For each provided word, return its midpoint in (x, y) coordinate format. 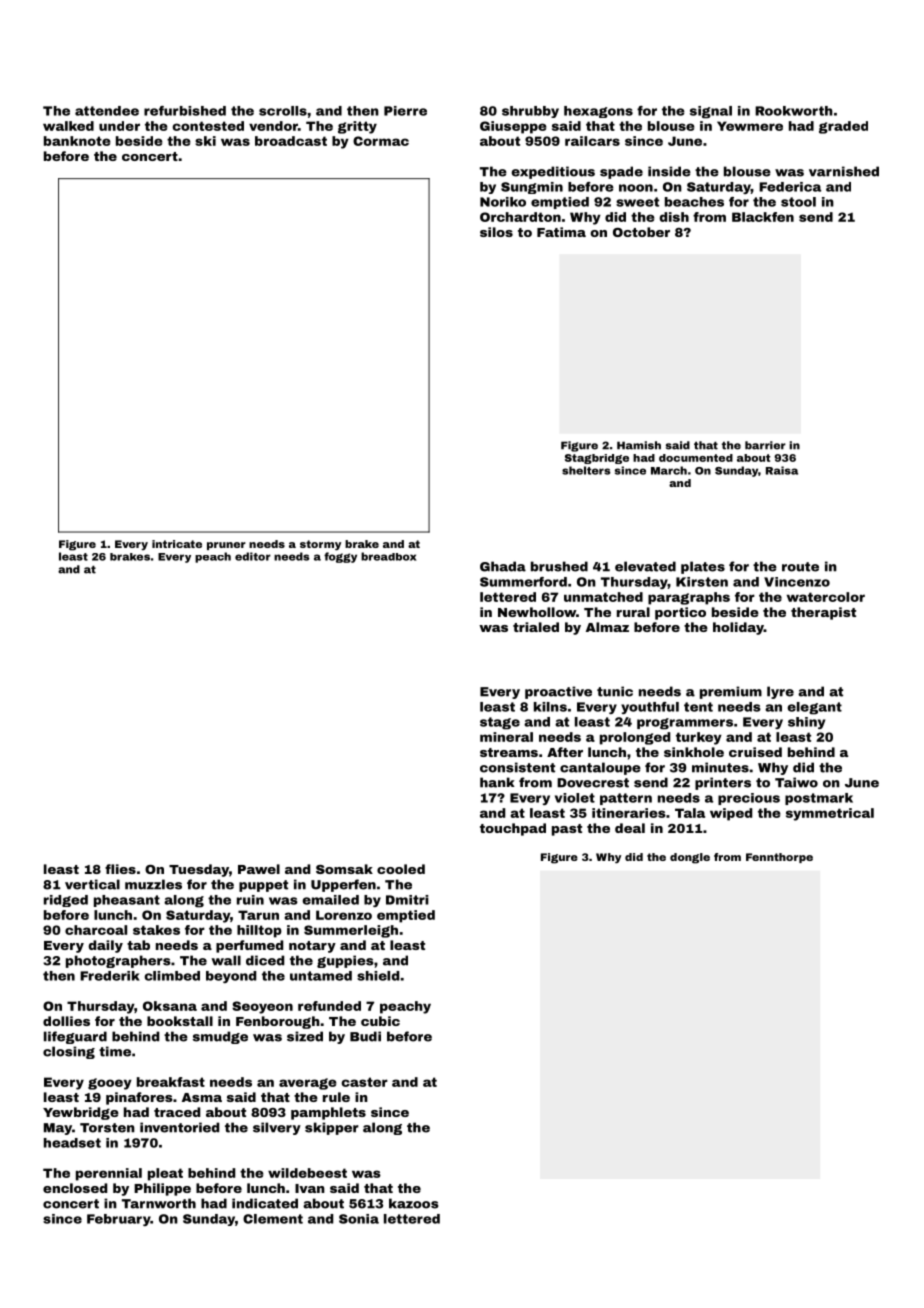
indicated (265, 1203)
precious (749, 799)
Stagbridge (597, 459)
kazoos (414, 1203)
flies (120, 869)
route (800, 567)
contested (208, 126)
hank (497, 782)
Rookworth (794, 111)
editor (253, 556)
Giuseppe (513, 127)
